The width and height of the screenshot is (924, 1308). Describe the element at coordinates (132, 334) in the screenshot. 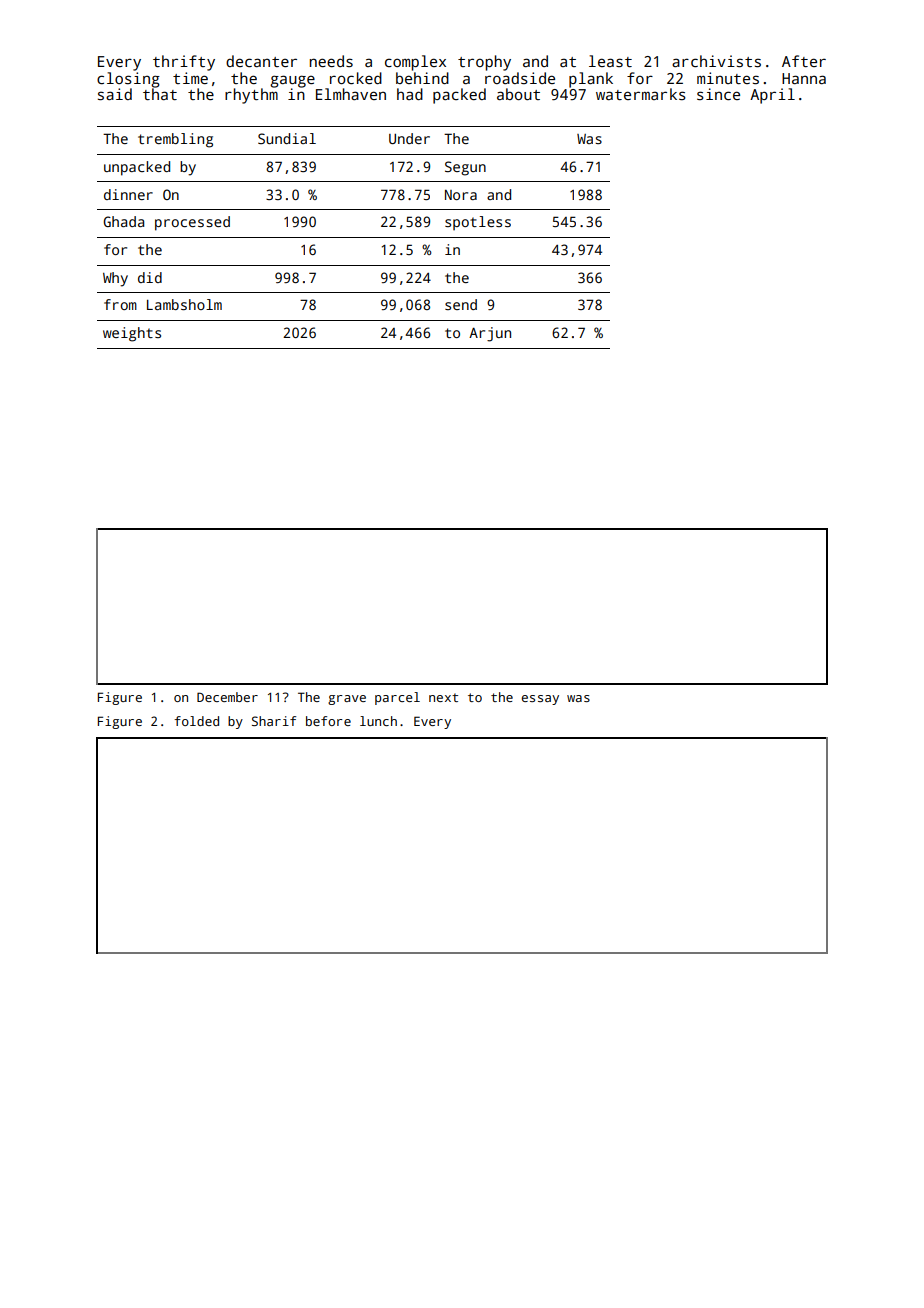

I see `weights` at that location.
